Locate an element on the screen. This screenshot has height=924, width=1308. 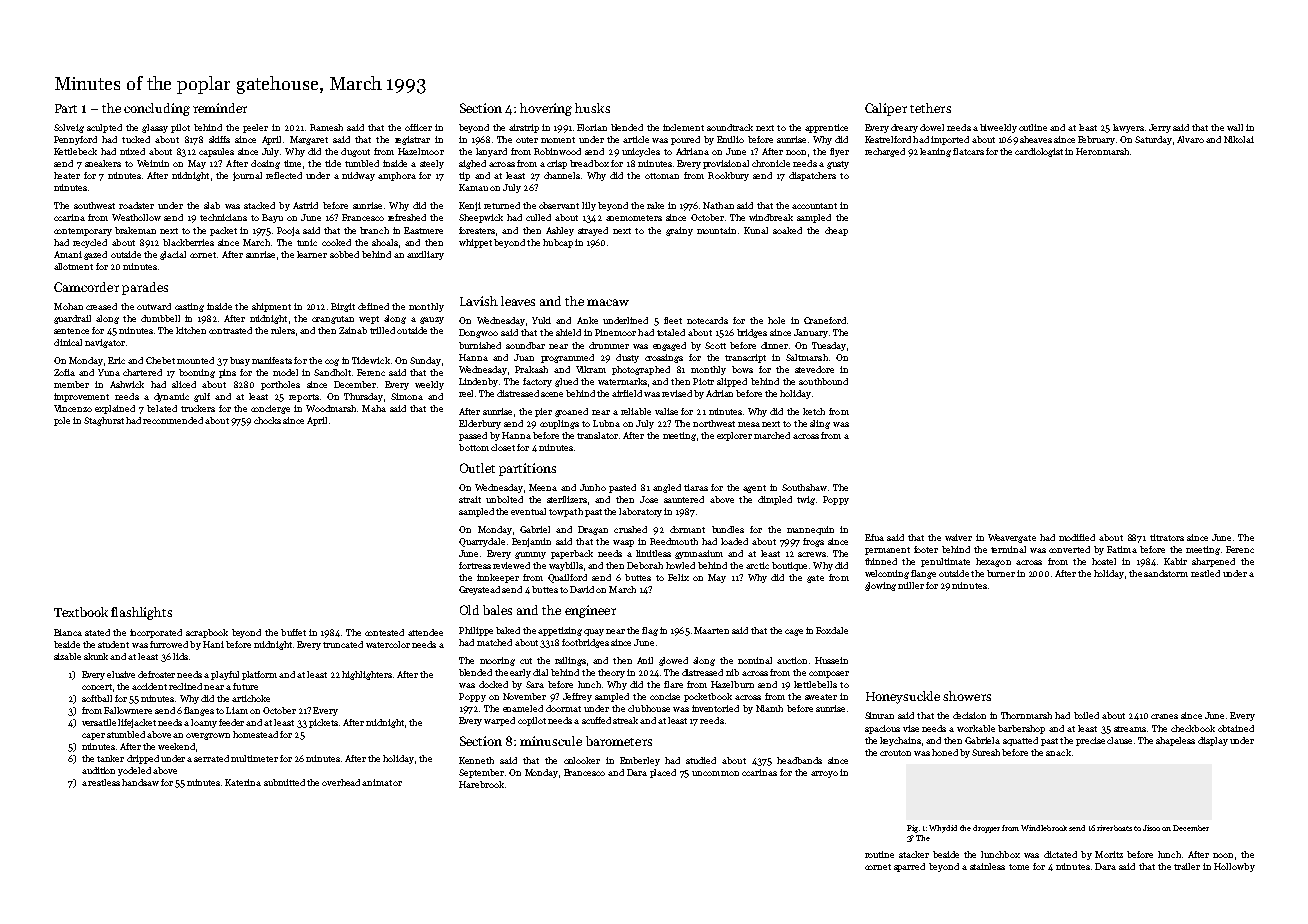
reminder is located at coordinates (220, 108).
